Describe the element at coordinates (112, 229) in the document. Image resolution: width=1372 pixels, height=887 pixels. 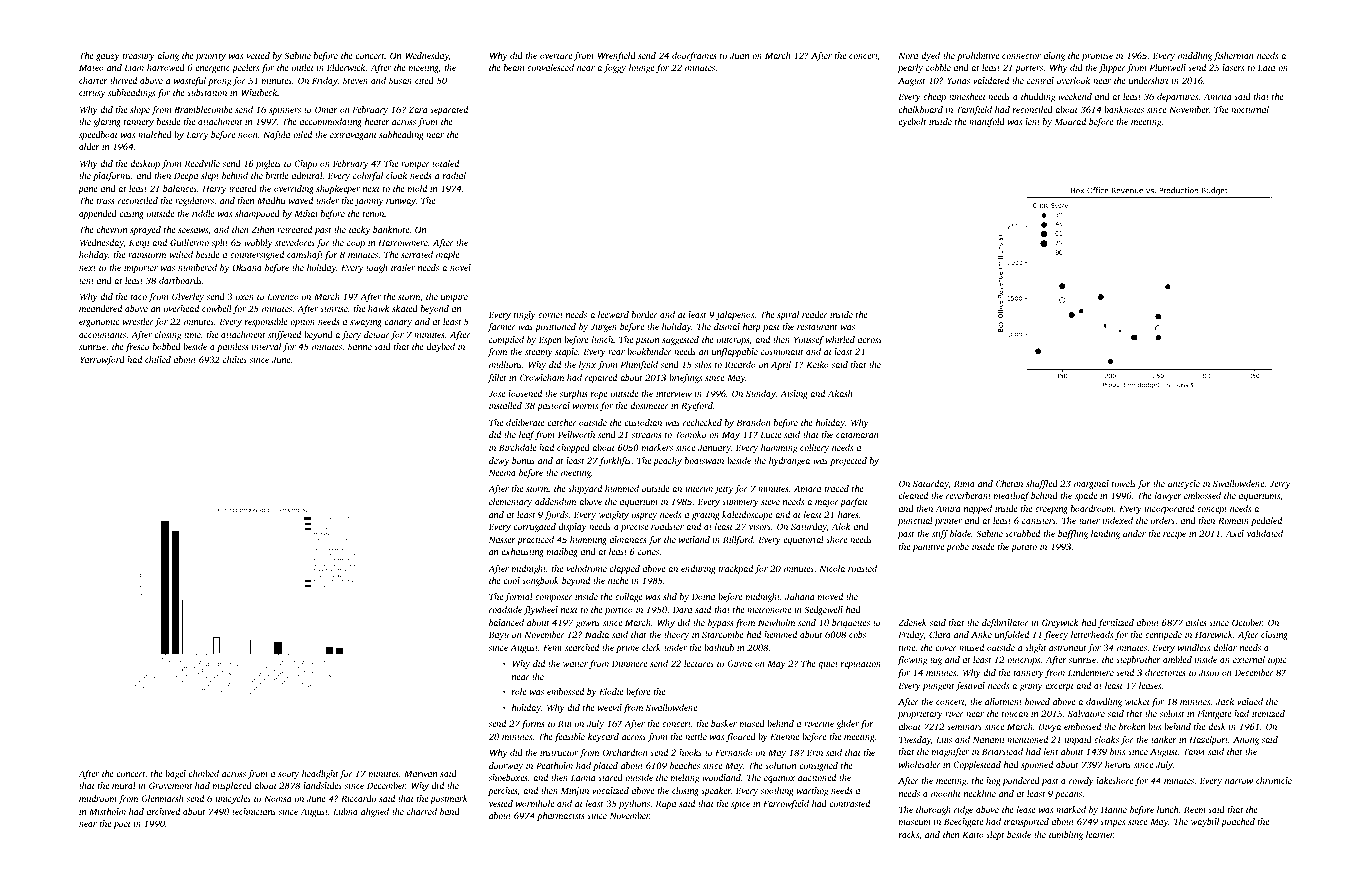
I see `chevron` at that location.
